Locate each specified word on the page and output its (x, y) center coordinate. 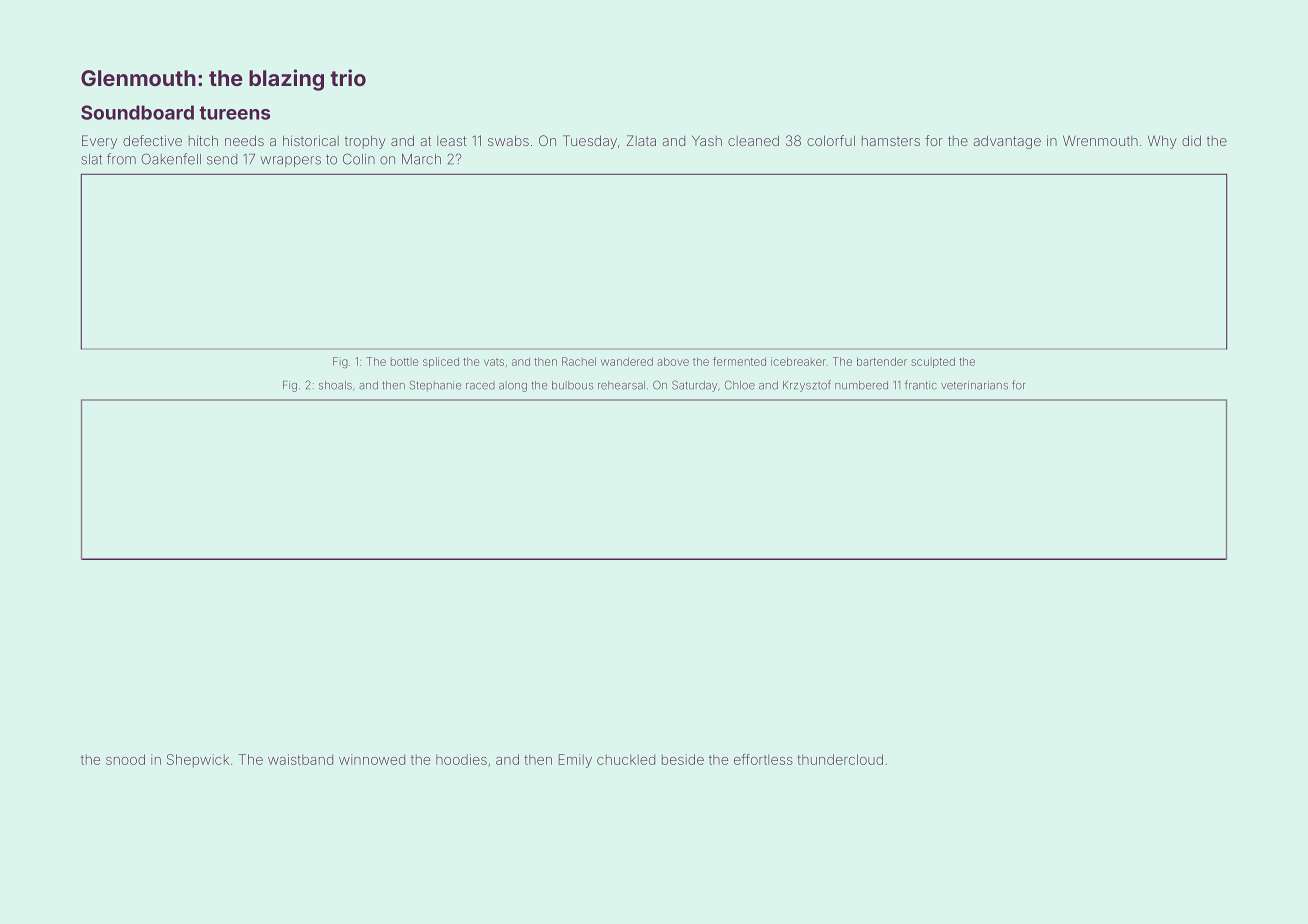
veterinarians (974, 385)
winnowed (372, 759)
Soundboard (137, 112)
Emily (575, 761)
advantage (1007, 142)
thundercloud (840, 759)
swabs (508, 140)
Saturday (694, 386)
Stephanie (435, 385)
